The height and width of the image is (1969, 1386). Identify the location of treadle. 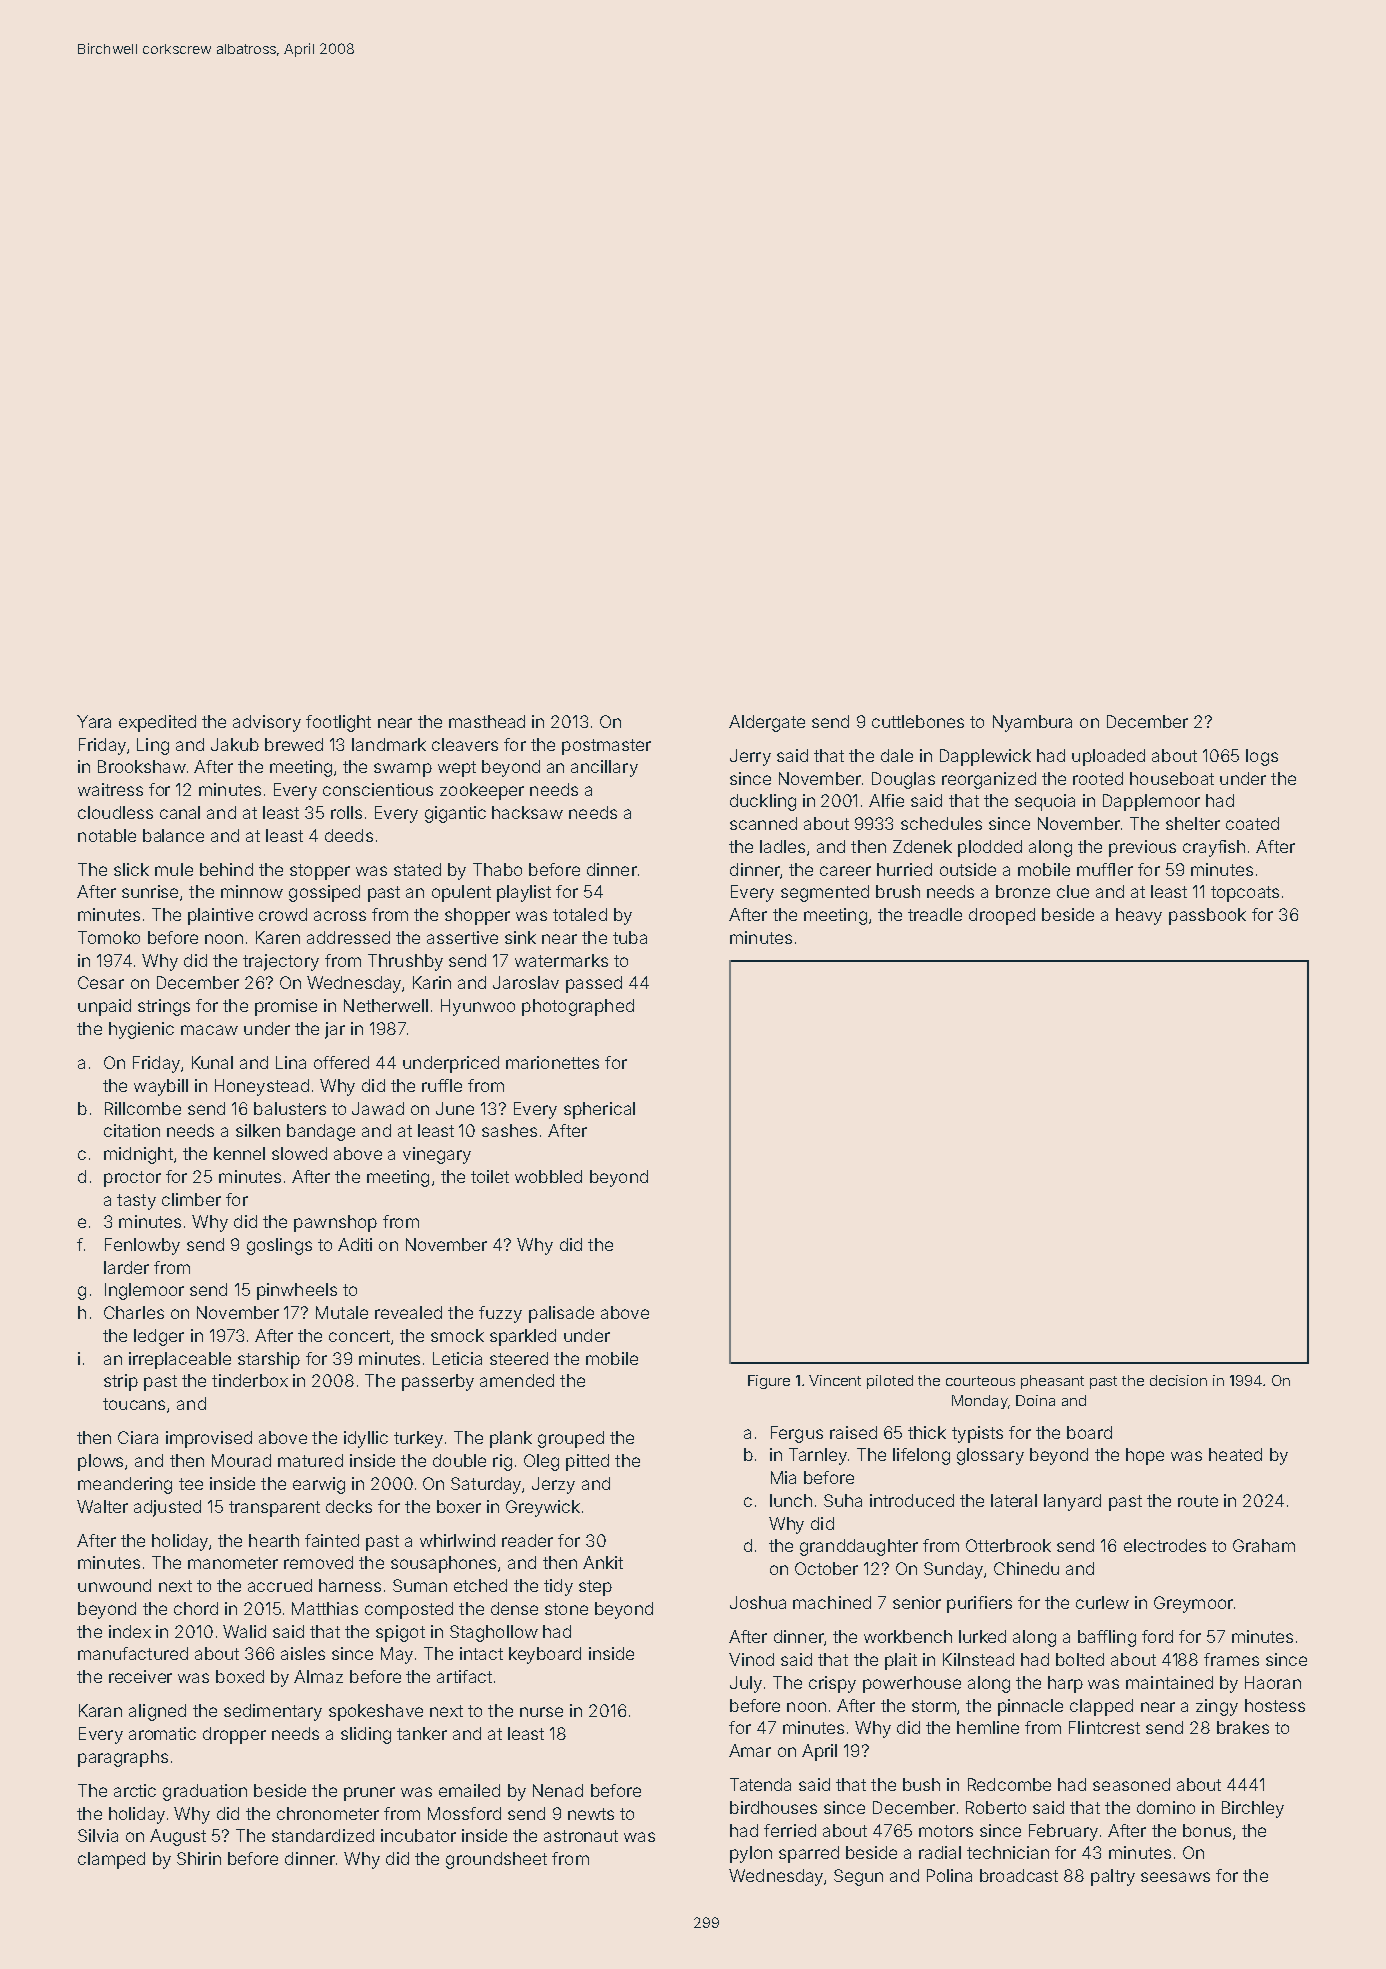
(935, 914).
